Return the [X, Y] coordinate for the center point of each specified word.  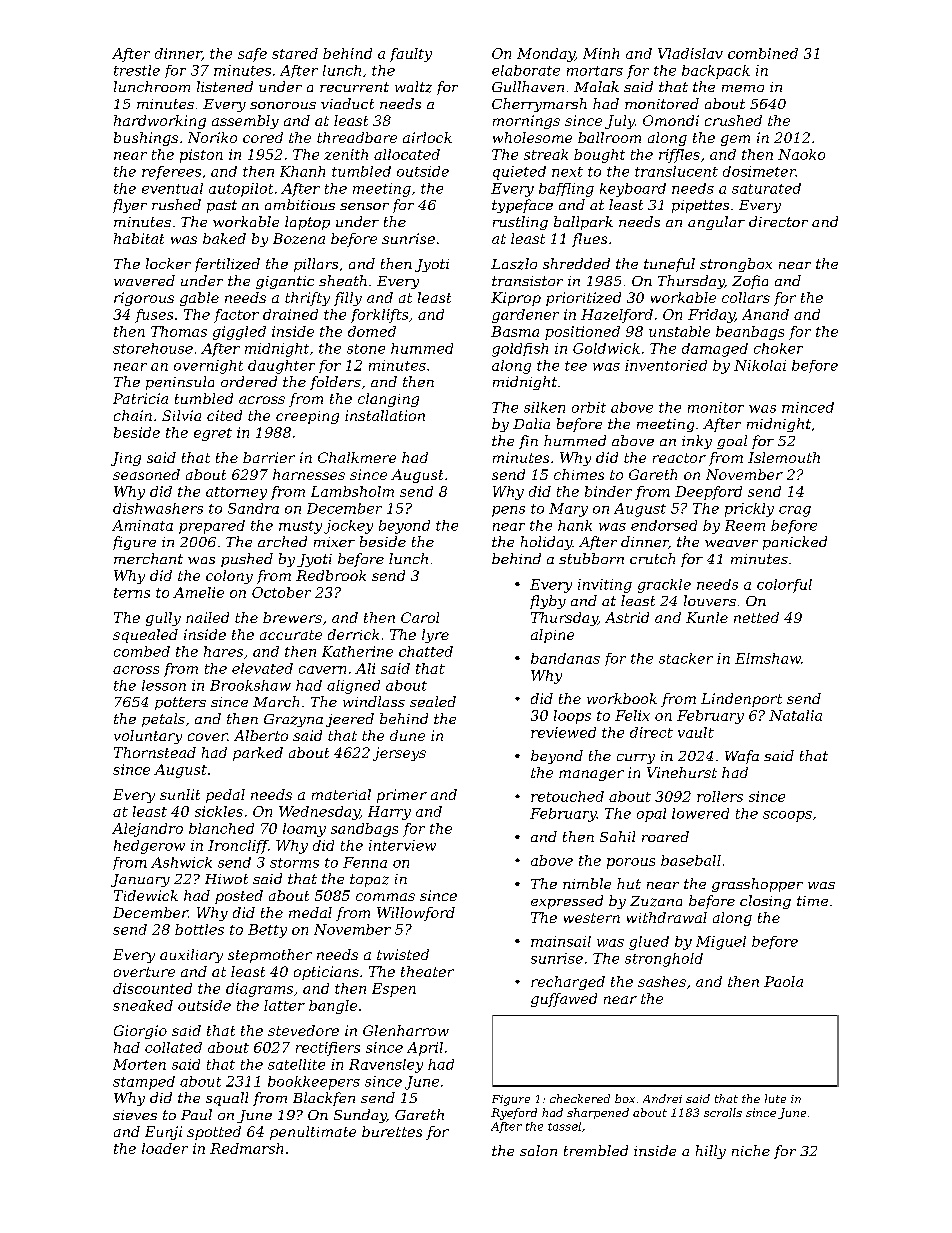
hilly [711, 1152]
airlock [427, 137]
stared [295, 53]
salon [538, 1150]
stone [366, 349]
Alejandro [147, 830]
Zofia [750, 282]
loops [572, 717]
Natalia [795, 715]
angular [716, 223]
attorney [236, 493]
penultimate [313, 1133]
